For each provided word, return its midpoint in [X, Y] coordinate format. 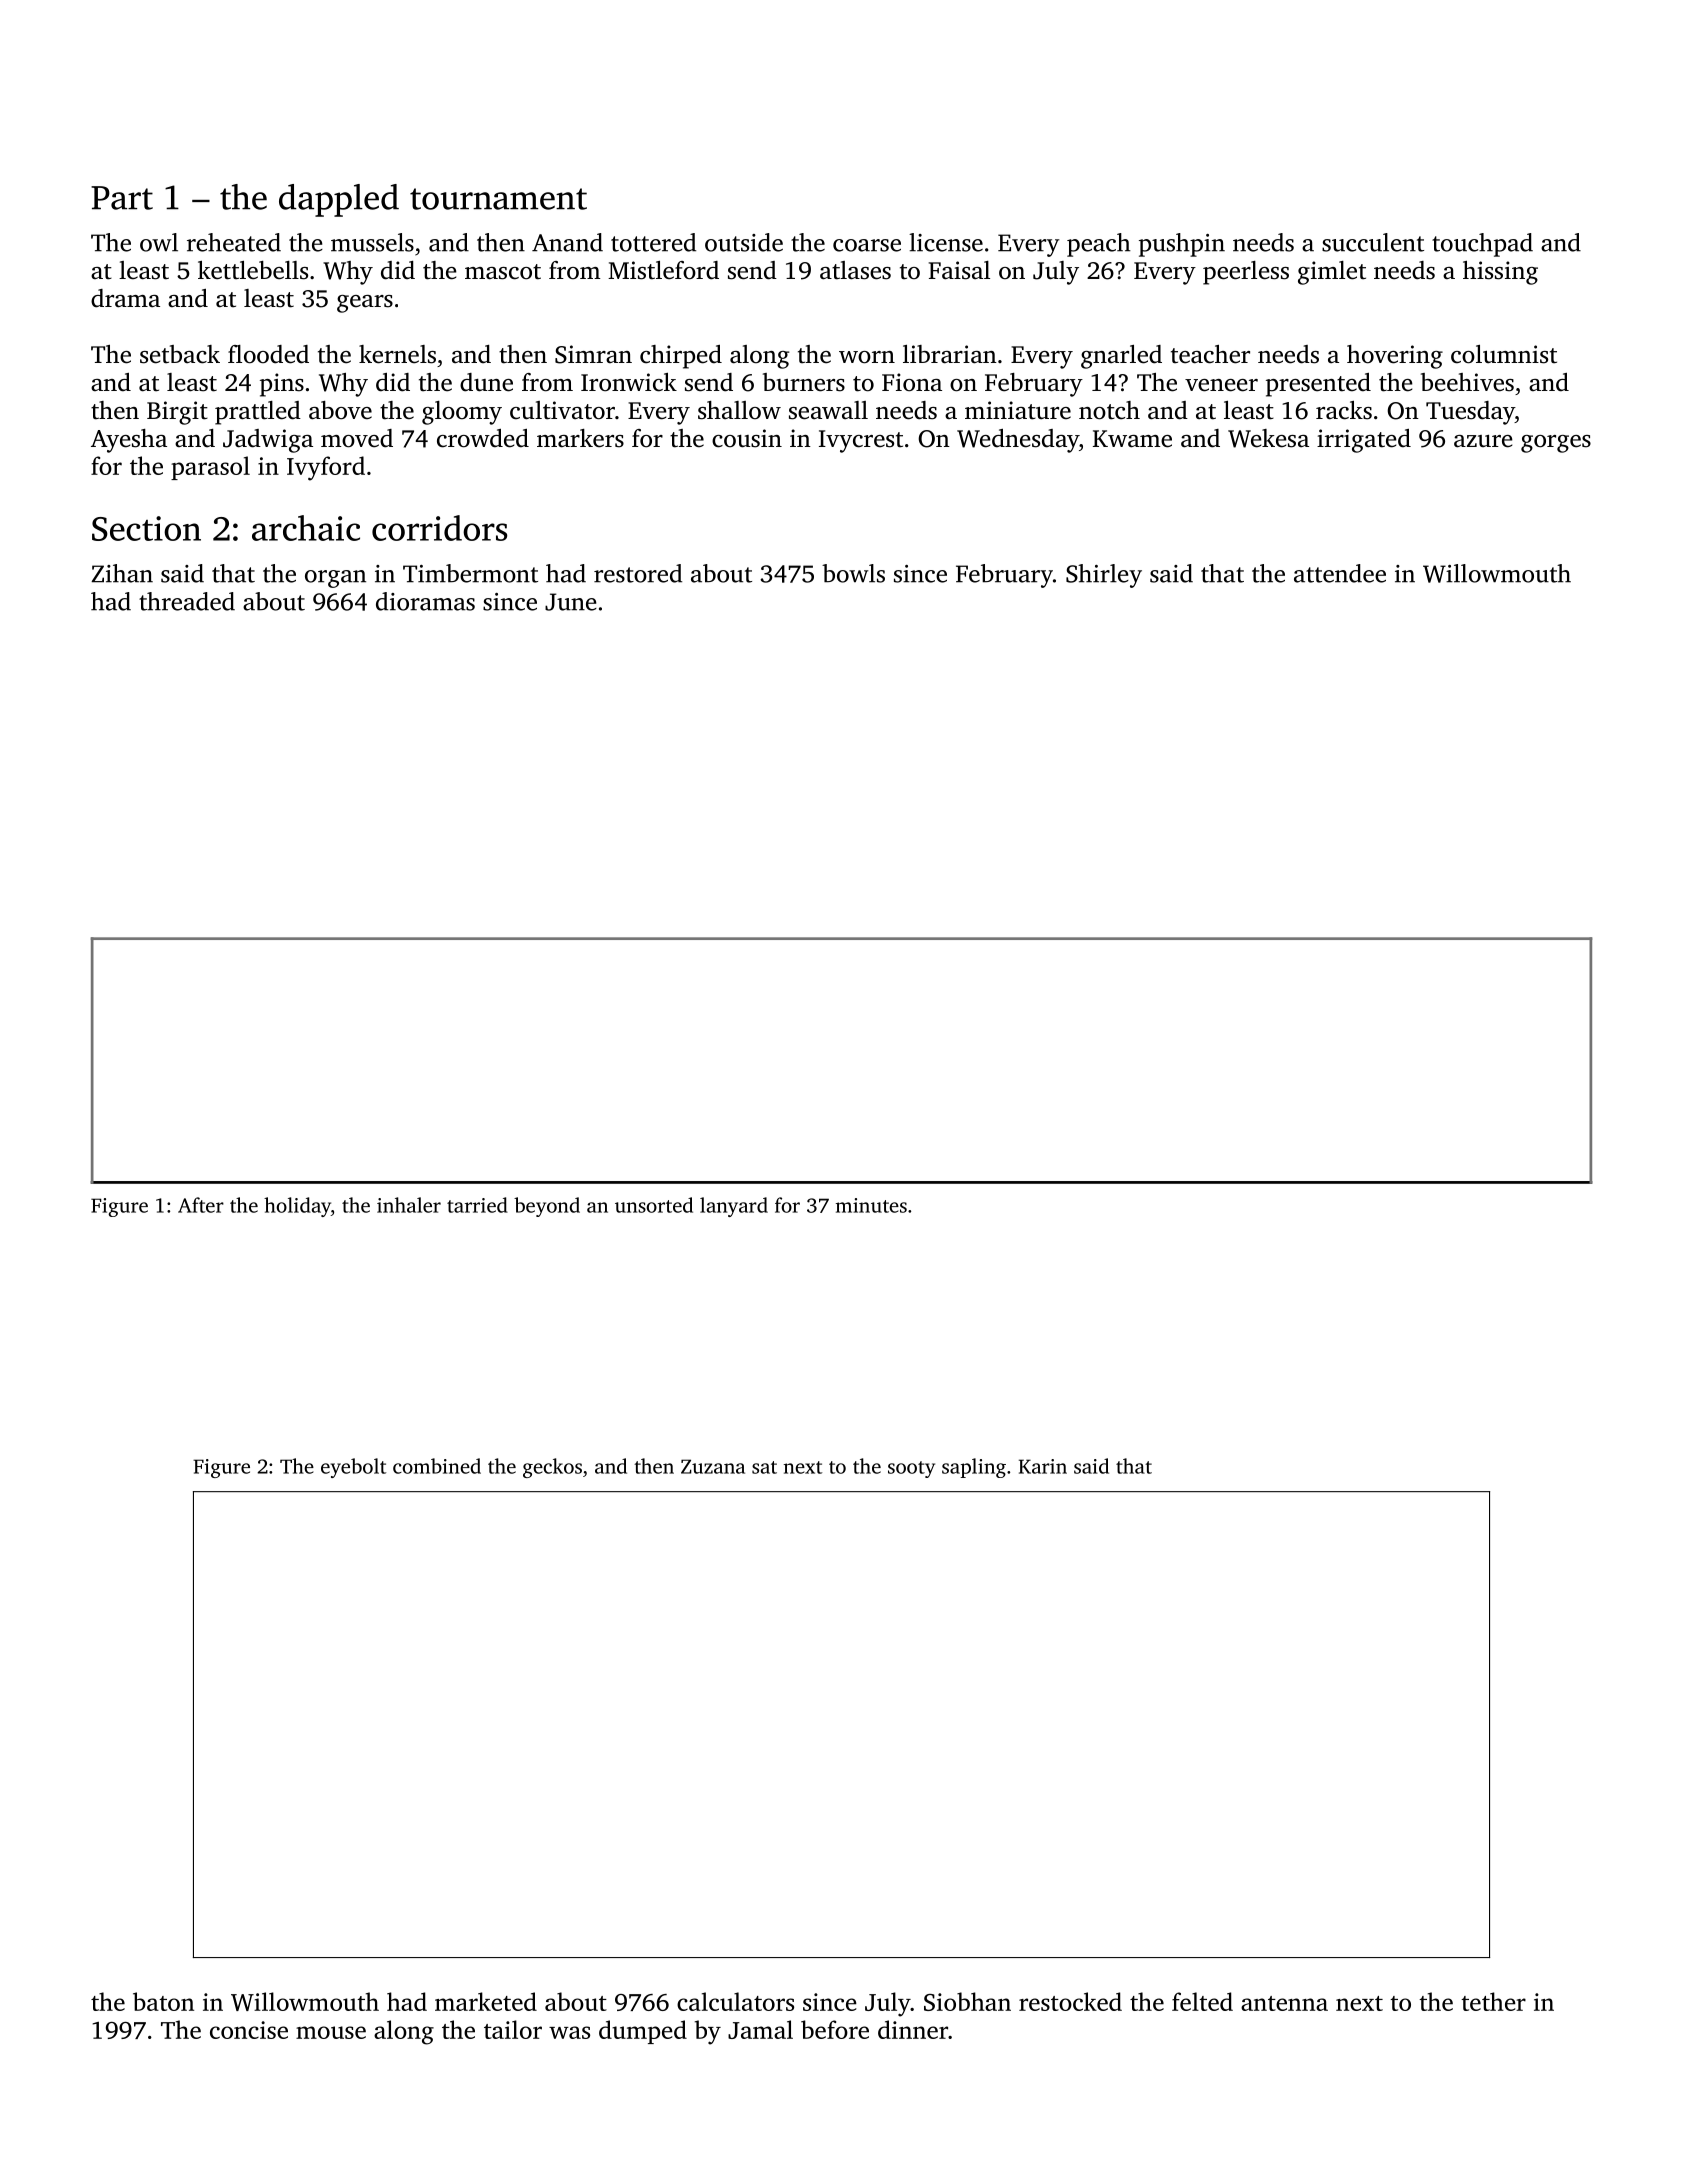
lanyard [734, 1207]
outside [744, 242]
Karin [1043, 1466]
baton [163, 2001]
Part [122, 198]
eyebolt [353, 1468]
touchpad [1482, 245]
